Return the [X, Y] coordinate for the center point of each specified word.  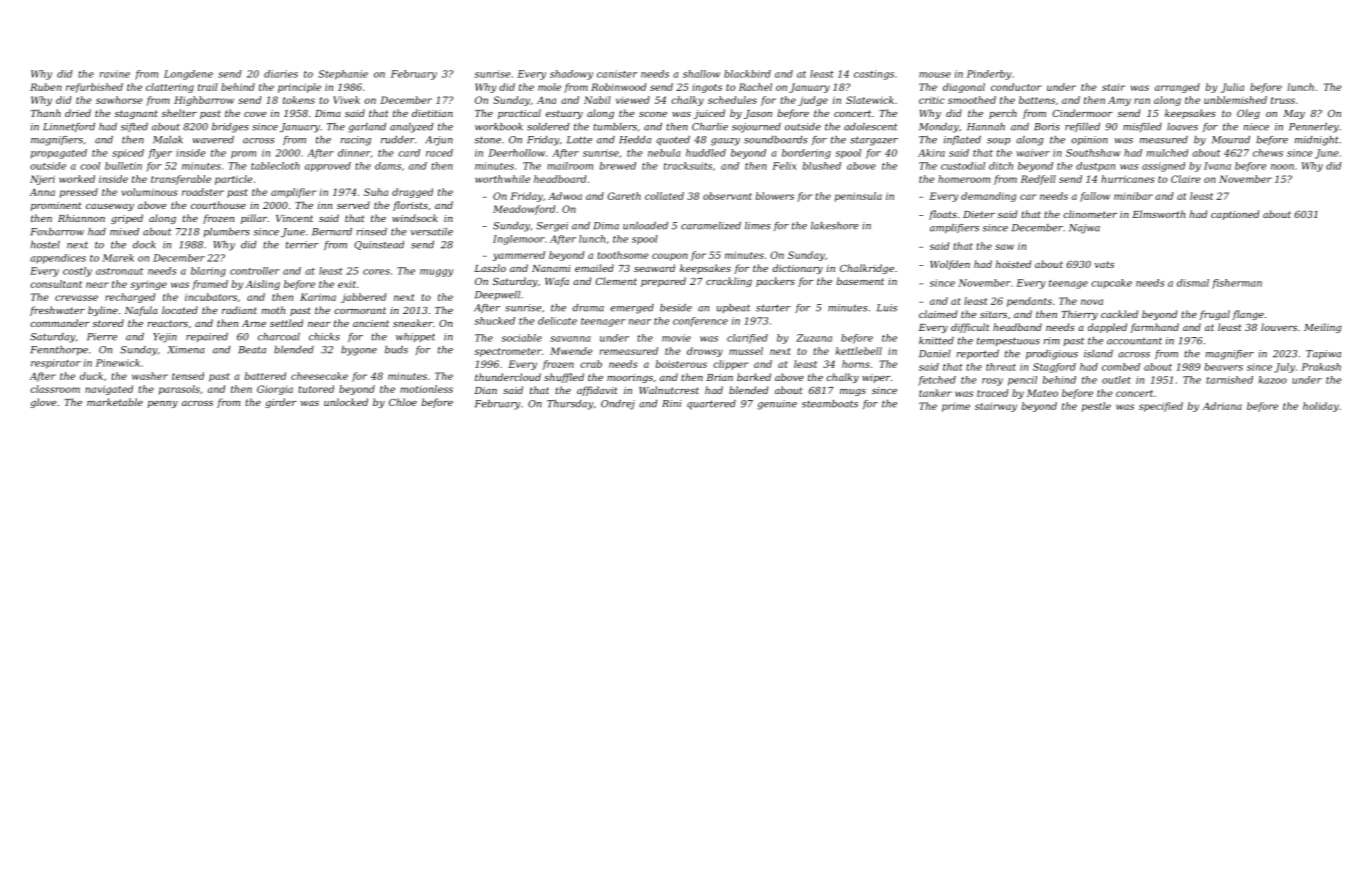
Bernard [332, 232]
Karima [318, 297]
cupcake [1111, 284]
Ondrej [618, 405]
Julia [1232, 88]
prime [956, 407]
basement [860, 281]
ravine [115, 74]
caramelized [711, 226]
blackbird [747, 74]
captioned [1235, 215]
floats [943, 215]
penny [163, 404]
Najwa [1084, 229]
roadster [203, 192]
